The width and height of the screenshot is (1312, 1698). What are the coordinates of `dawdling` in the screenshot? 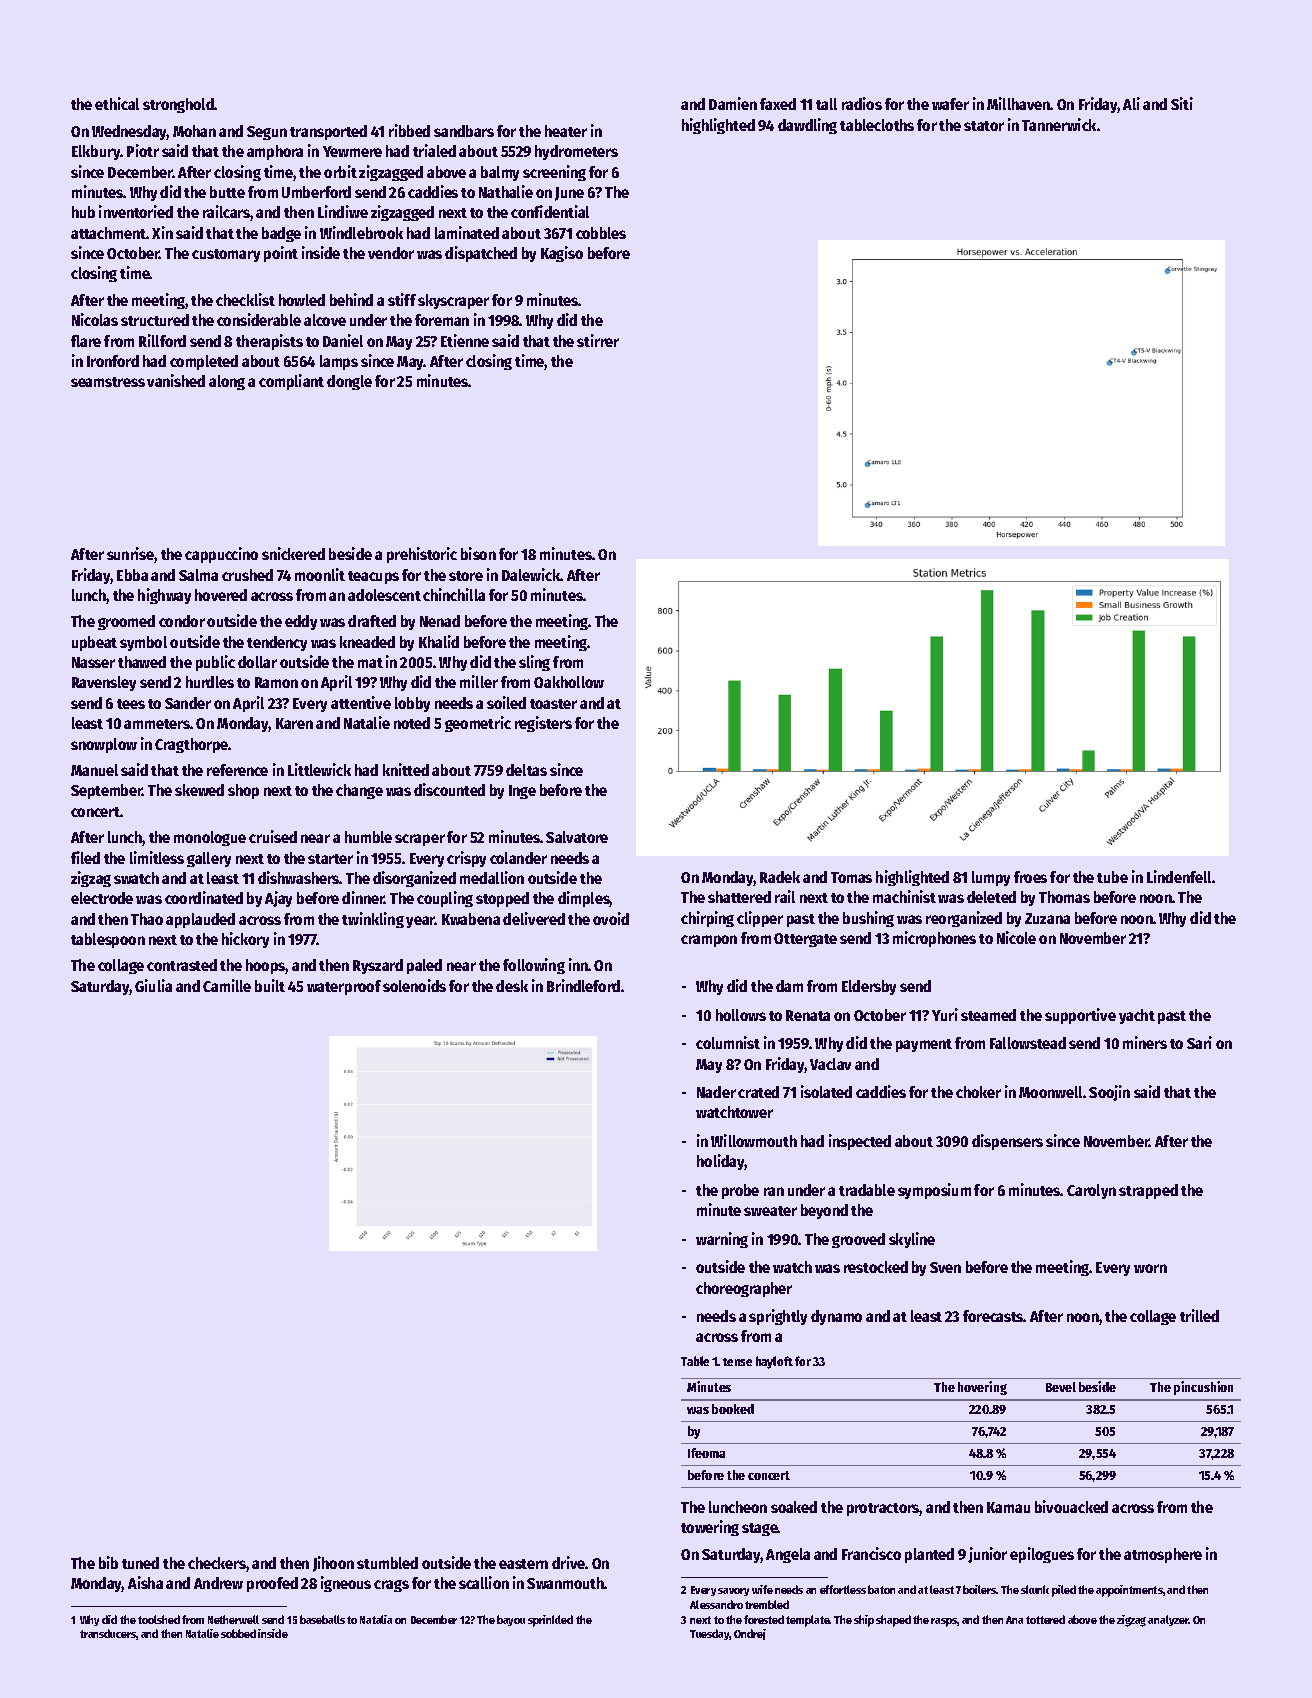 It's located at (807, 126).
